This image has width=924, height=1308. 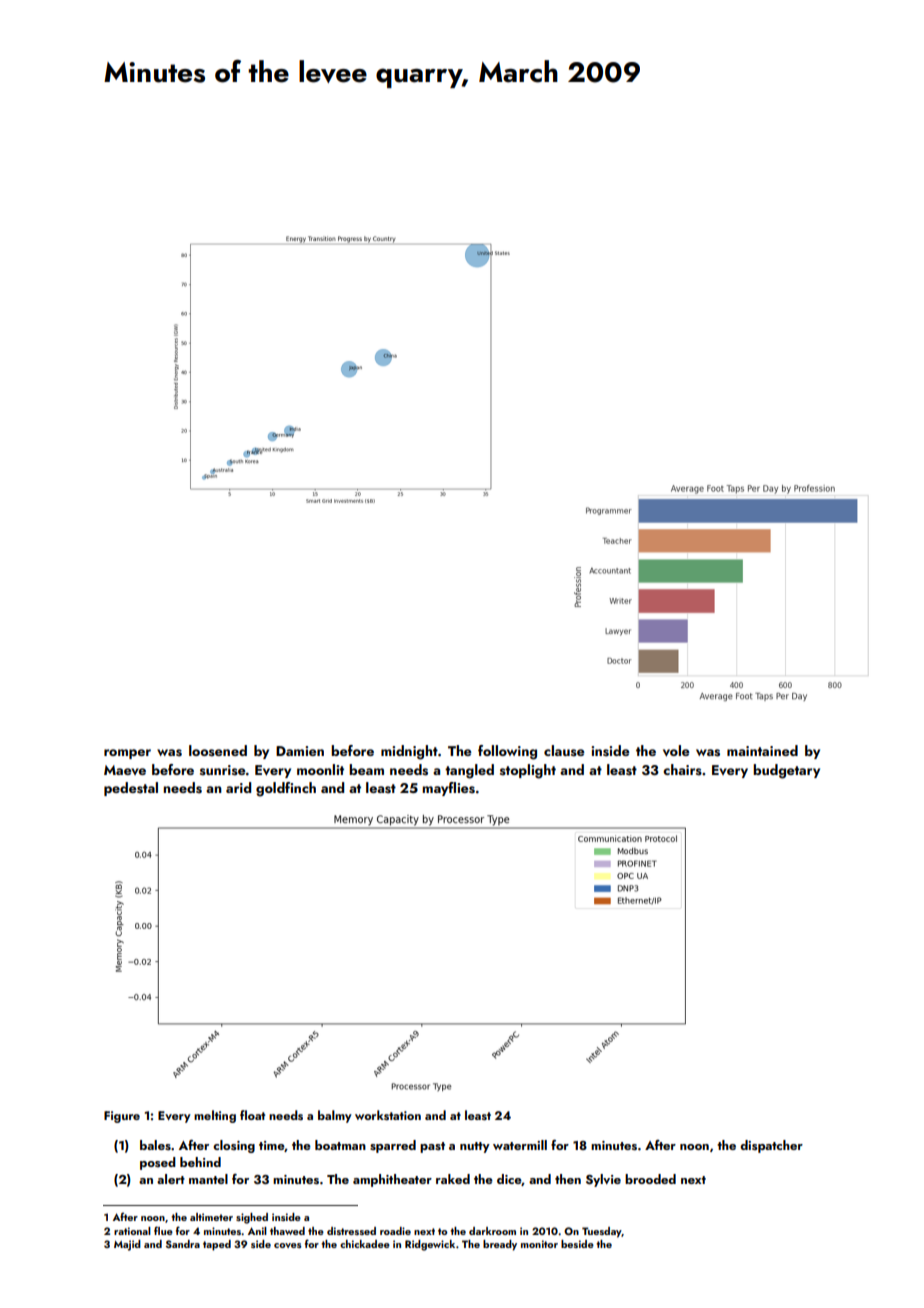 What do you see at coordinates (432, 1147) in the image?
I see `past` at bounding box center [432, 1147].
